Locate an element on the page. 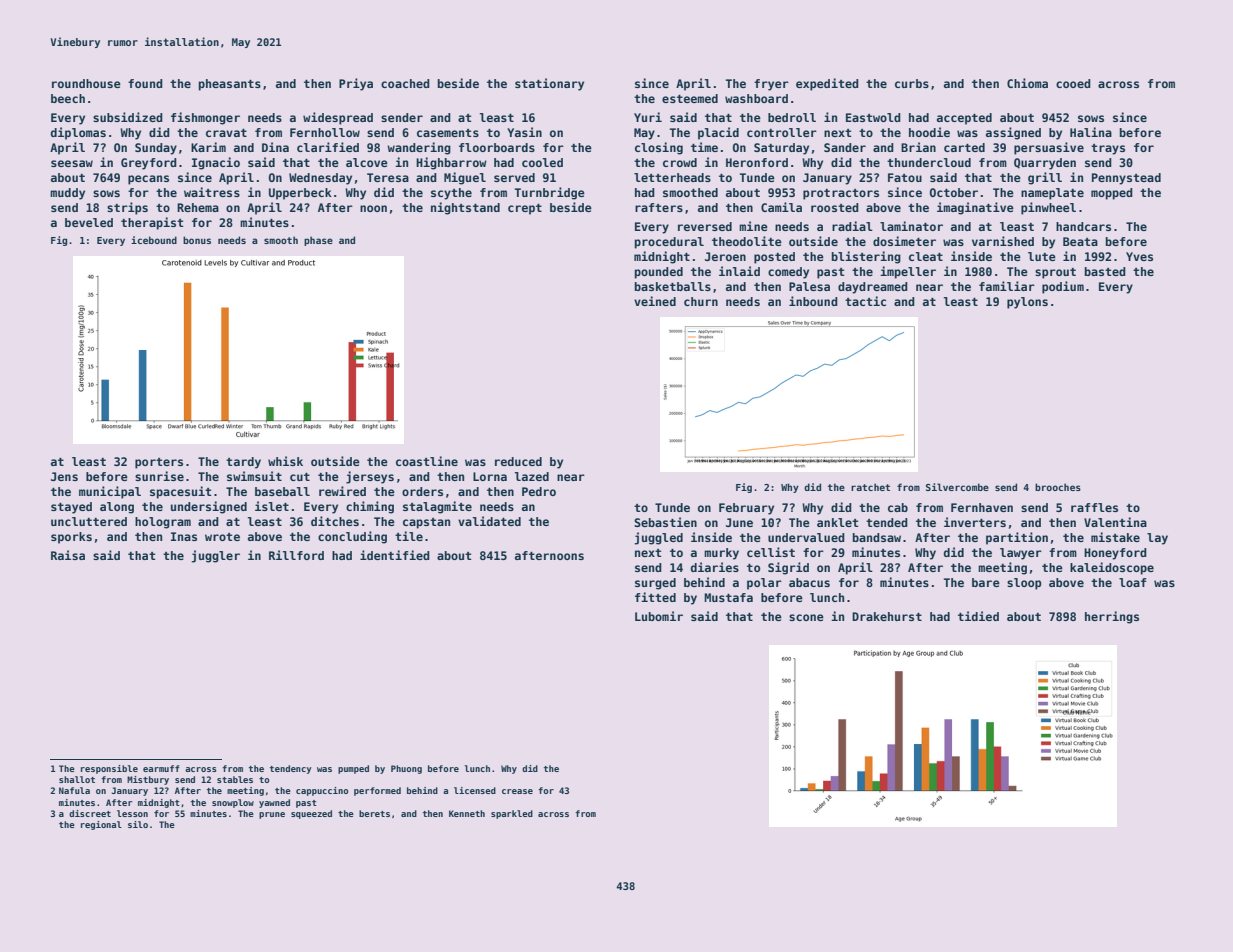 The height and width of the image is (952, 1233). Lubomir is located at coordinates (659, 616).
